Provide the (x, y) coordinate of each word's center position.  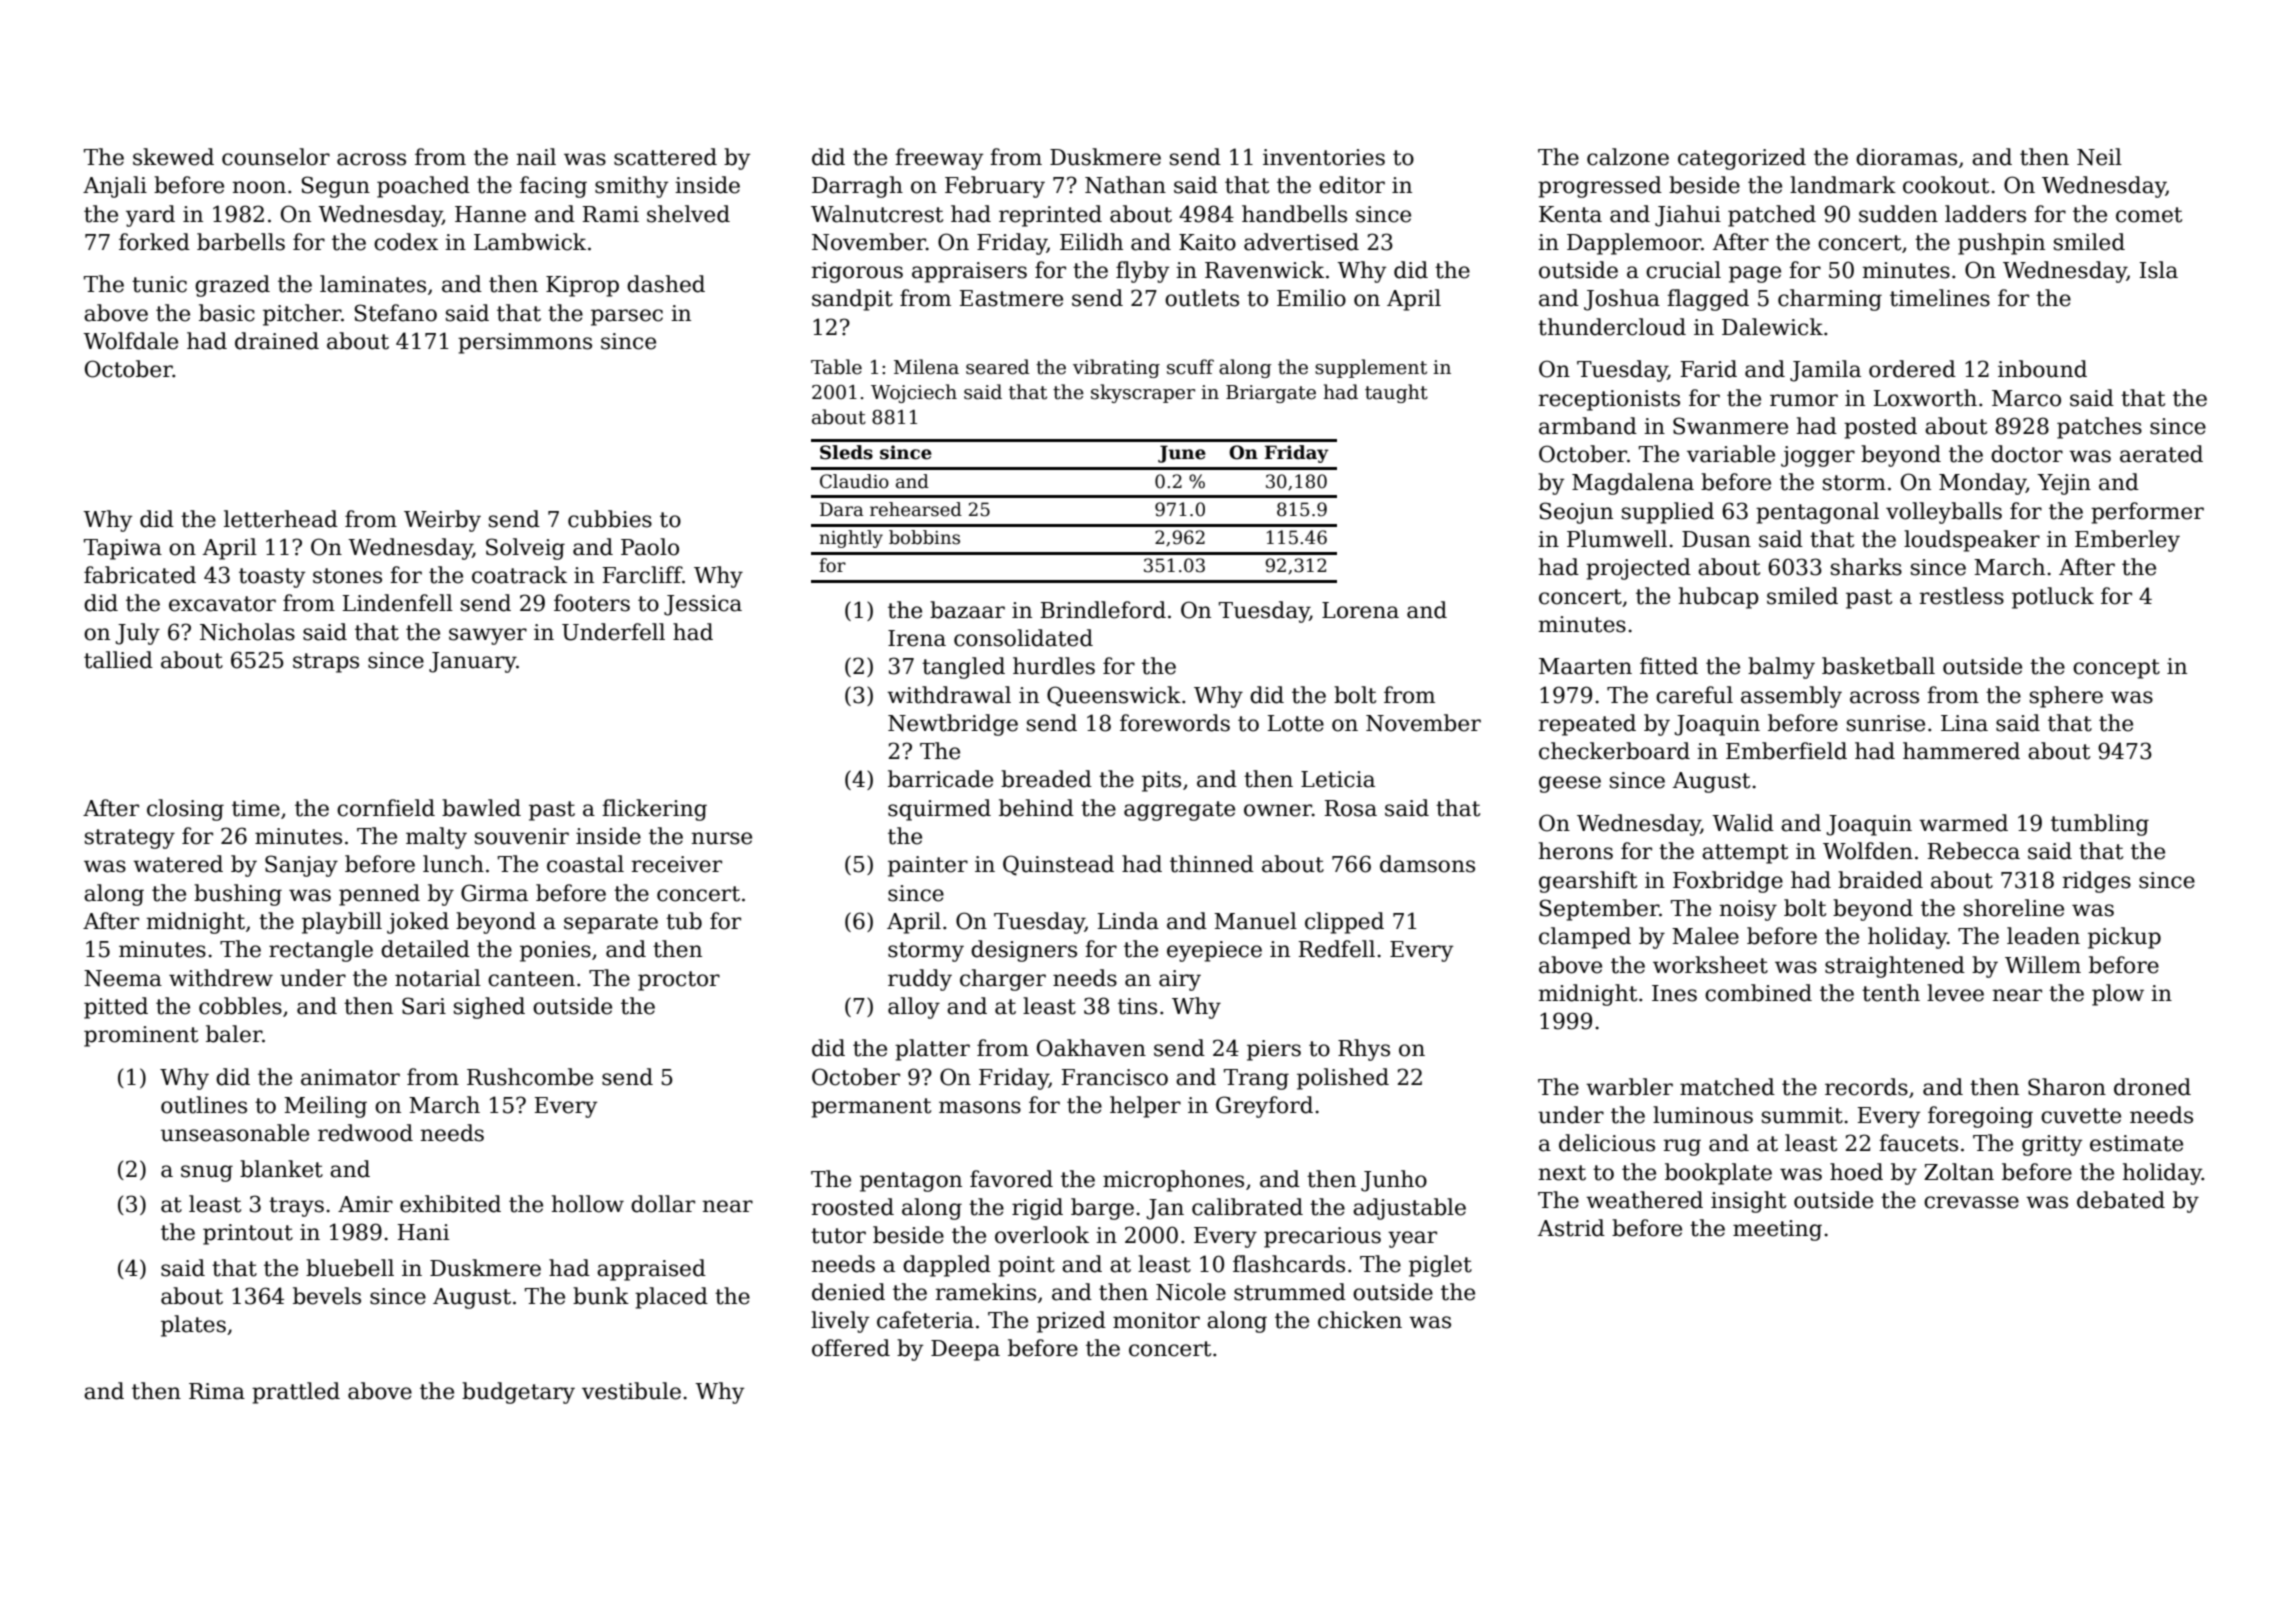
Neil (2099, 157)
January (472, 662)
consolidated (1023, 638)
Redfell (1337, 949)
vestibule (631, 1391)
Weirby (442, 521)
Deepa (965, 1350)
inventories (1324, 157)
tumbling (2100, 825)
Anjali (115, 187)
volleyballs (1944, 513)
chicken (1360, 1320)
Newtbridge (953, 725)
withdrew (221, 978)
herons (1576, 851)
